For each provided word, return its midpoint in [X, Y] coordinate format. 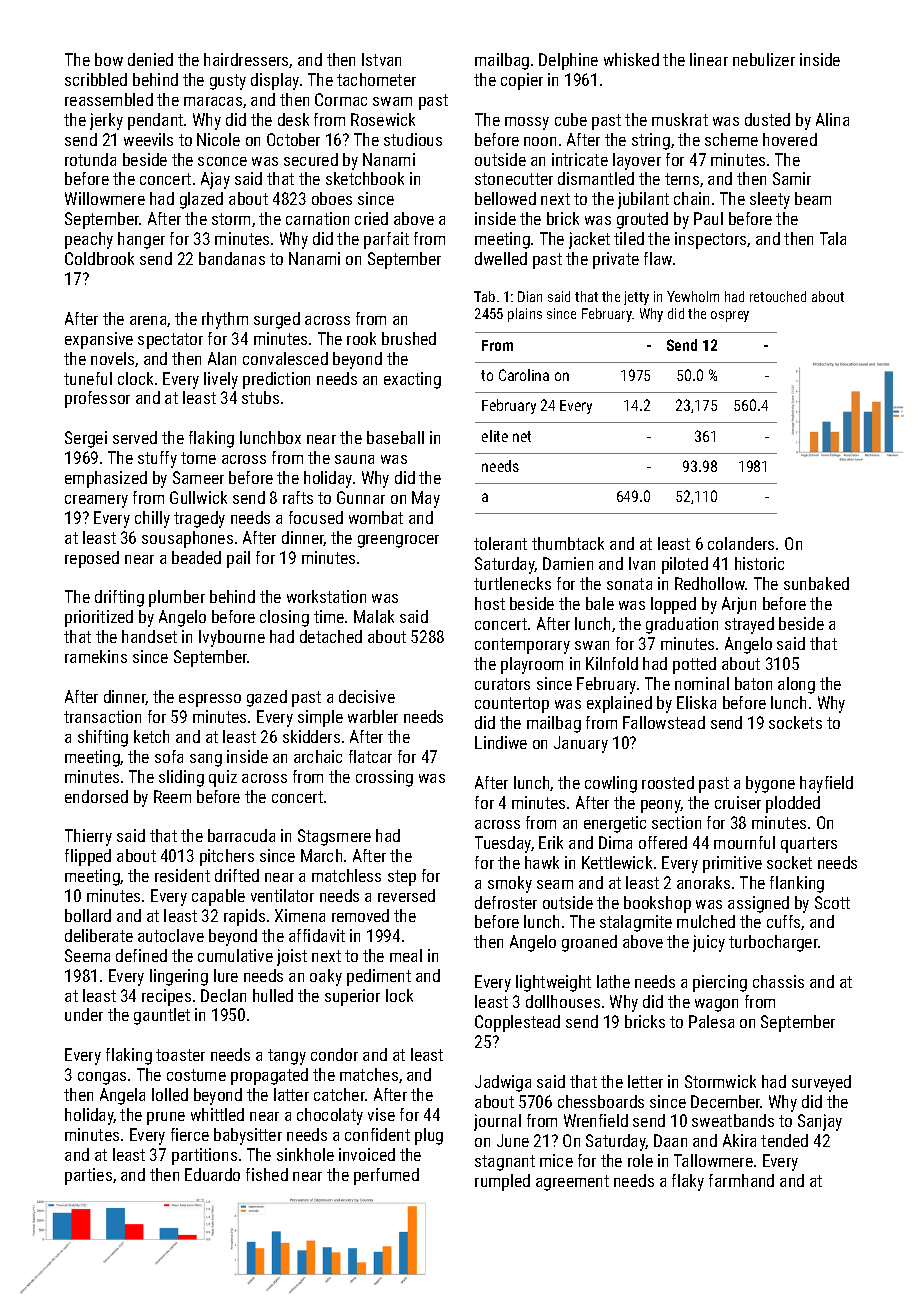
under [84, 1014]
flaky [688, 1182]
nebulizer [764, 59]
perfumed [386, 1176]
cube [571, 119]
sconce [222, 161]
